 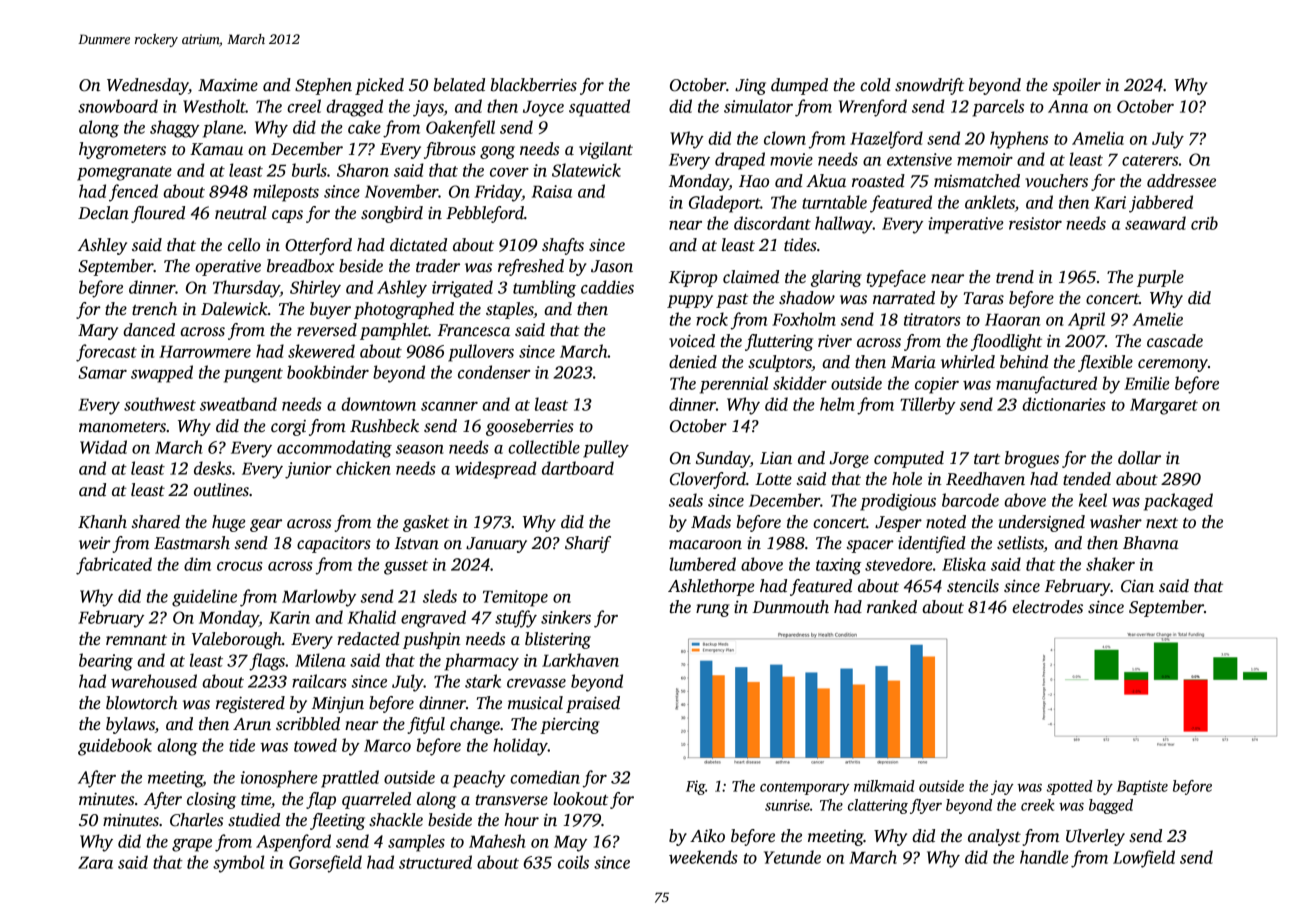 I want to click on Yetunde, so click(x=792, y=857).
